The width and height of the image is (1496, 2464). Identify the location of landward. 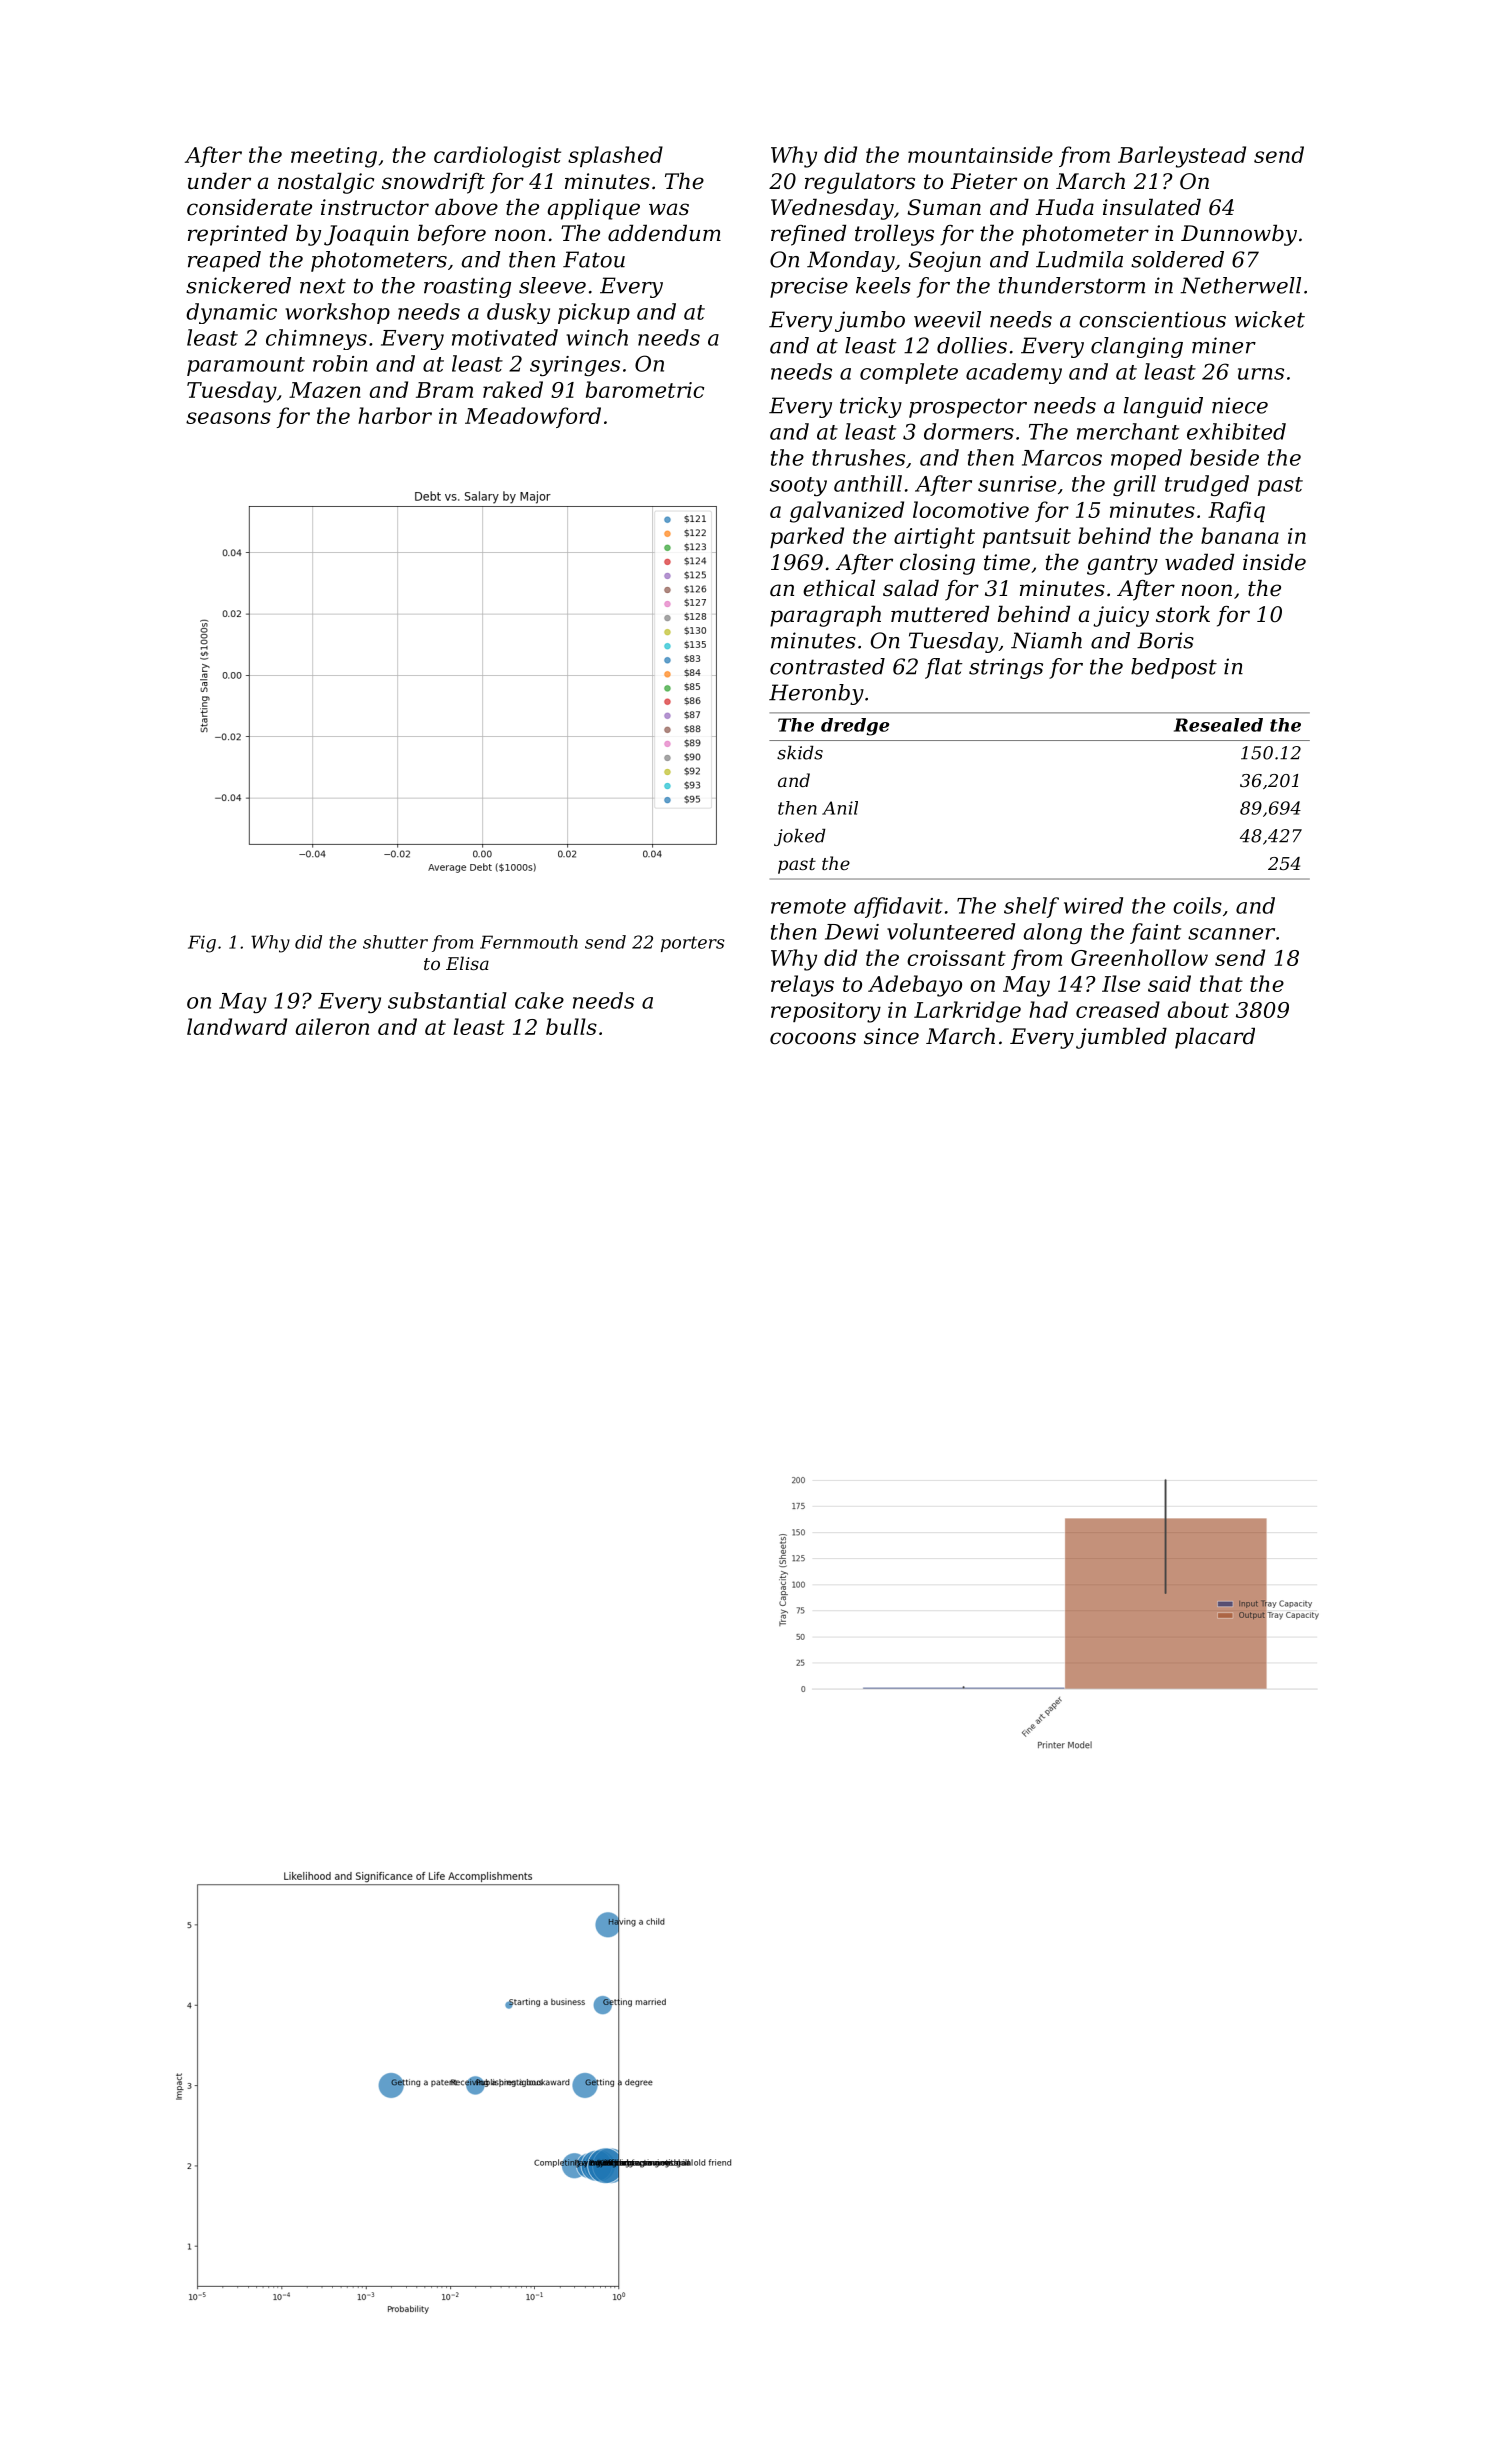
(237, 1026).
